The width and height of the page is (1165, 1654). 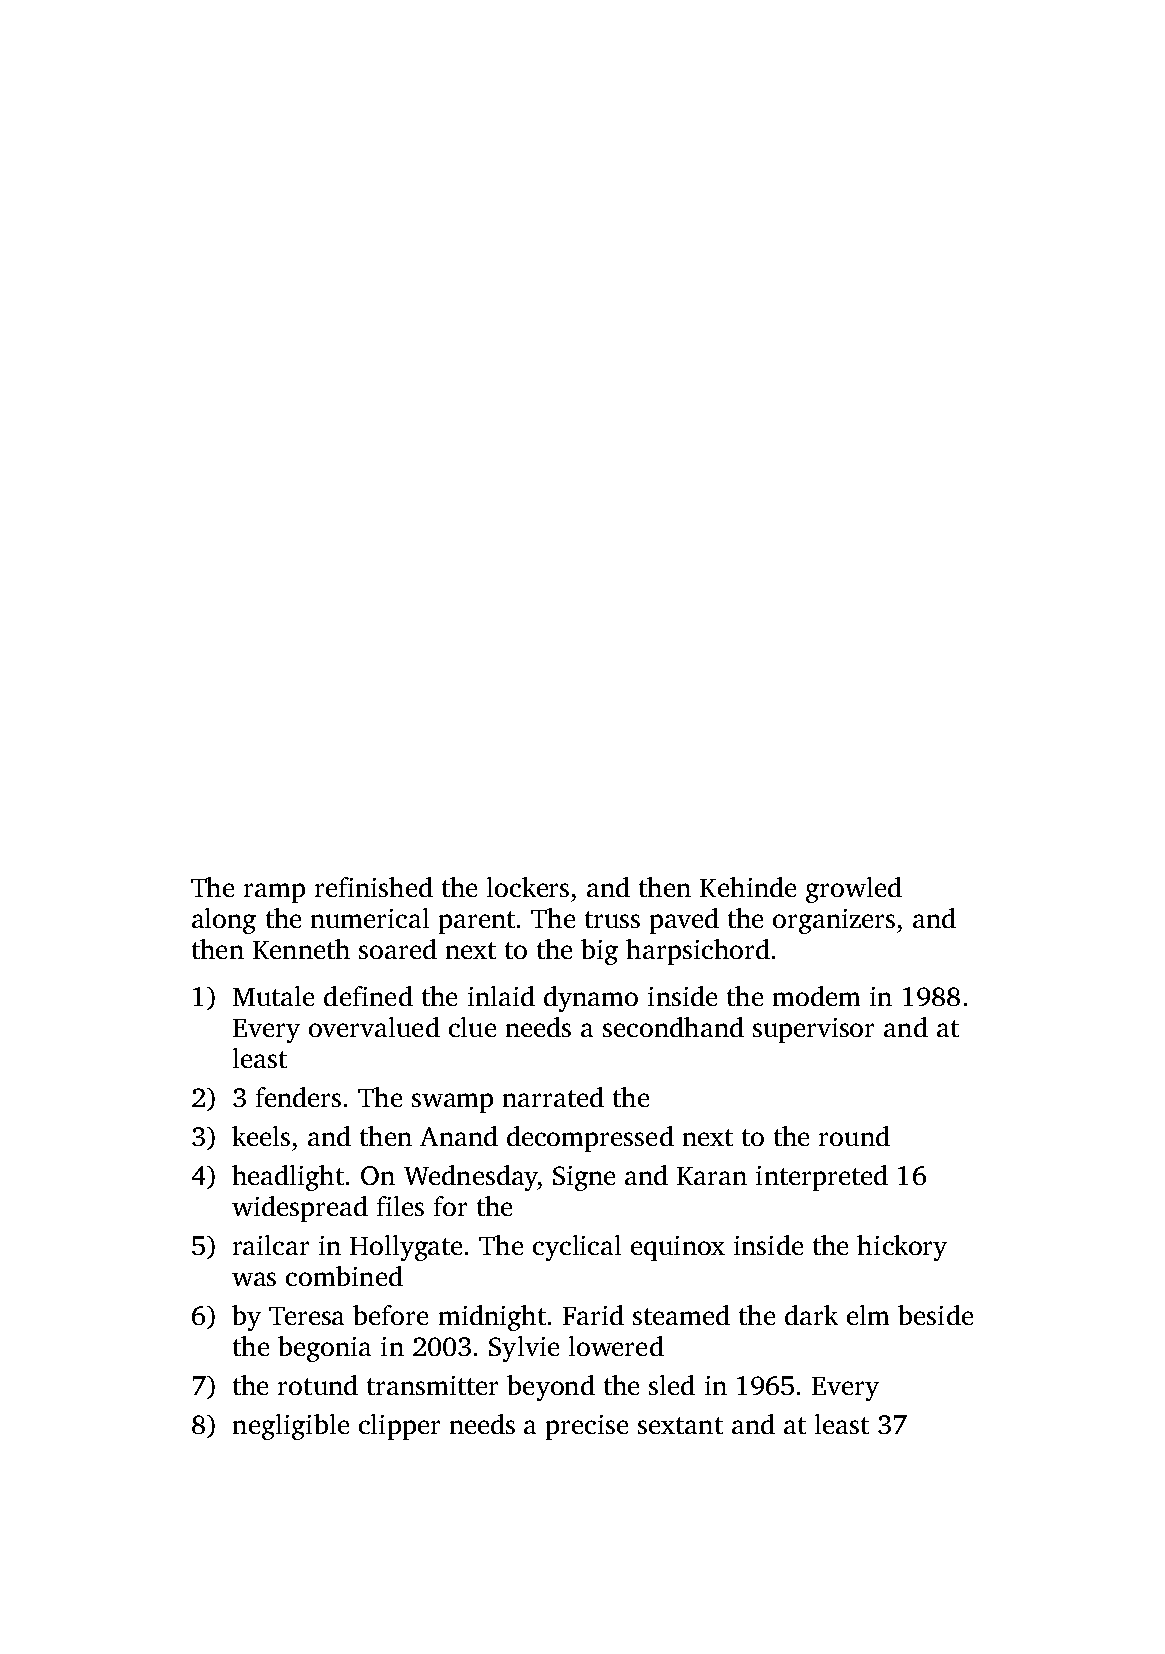 What do you see at coordinates (584, 1178) in the page?
I see `Signe` at bounding box center [584, 1178].
